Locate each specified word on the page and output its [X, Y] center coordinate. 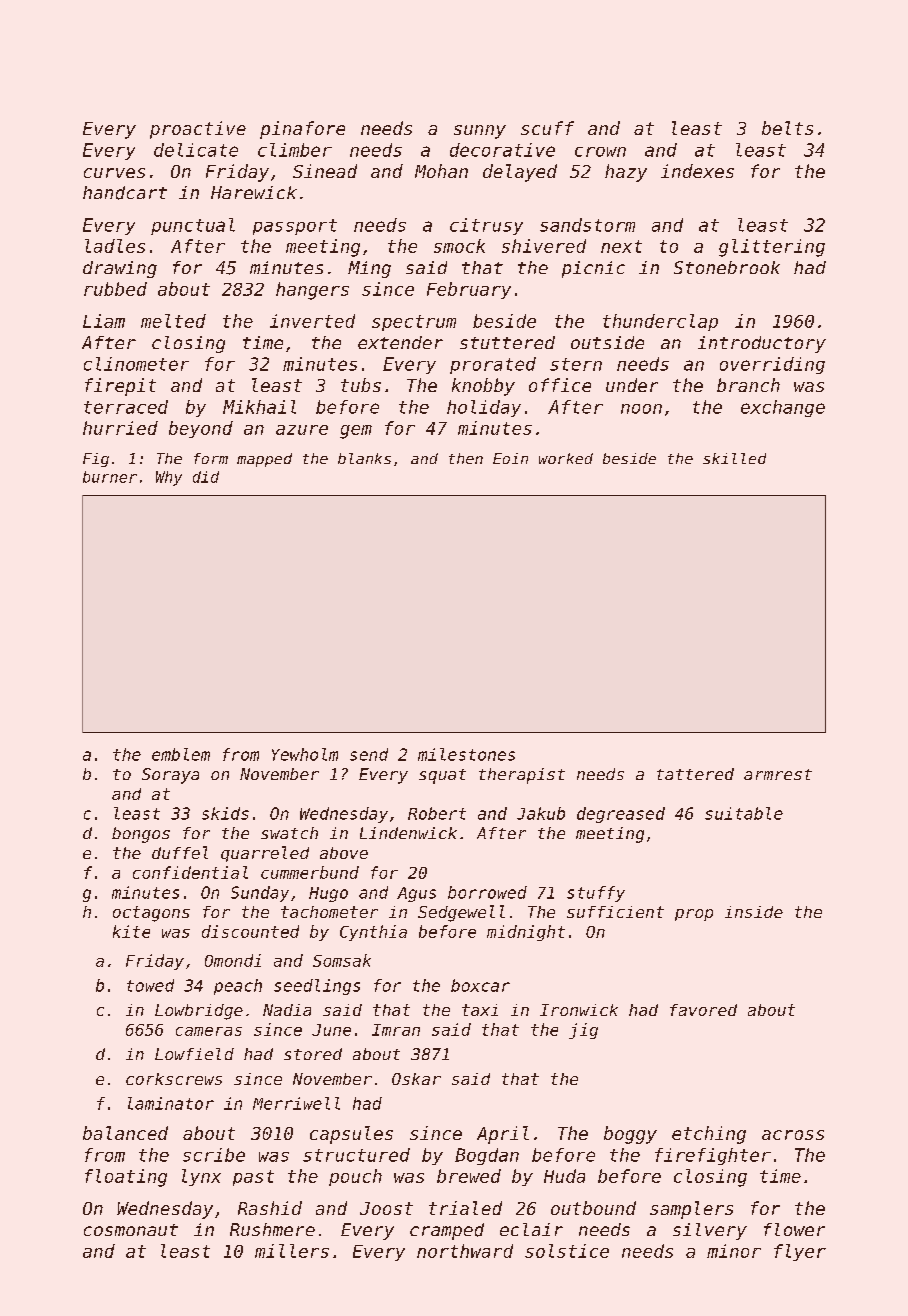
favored [703, 1010]
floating [126, 1178]
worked [566, 458]
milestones [466, 754]
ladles [115, 246]
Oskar [416, 1079]
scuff [547, 128]
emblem [181, 754]
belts [787, 128]
